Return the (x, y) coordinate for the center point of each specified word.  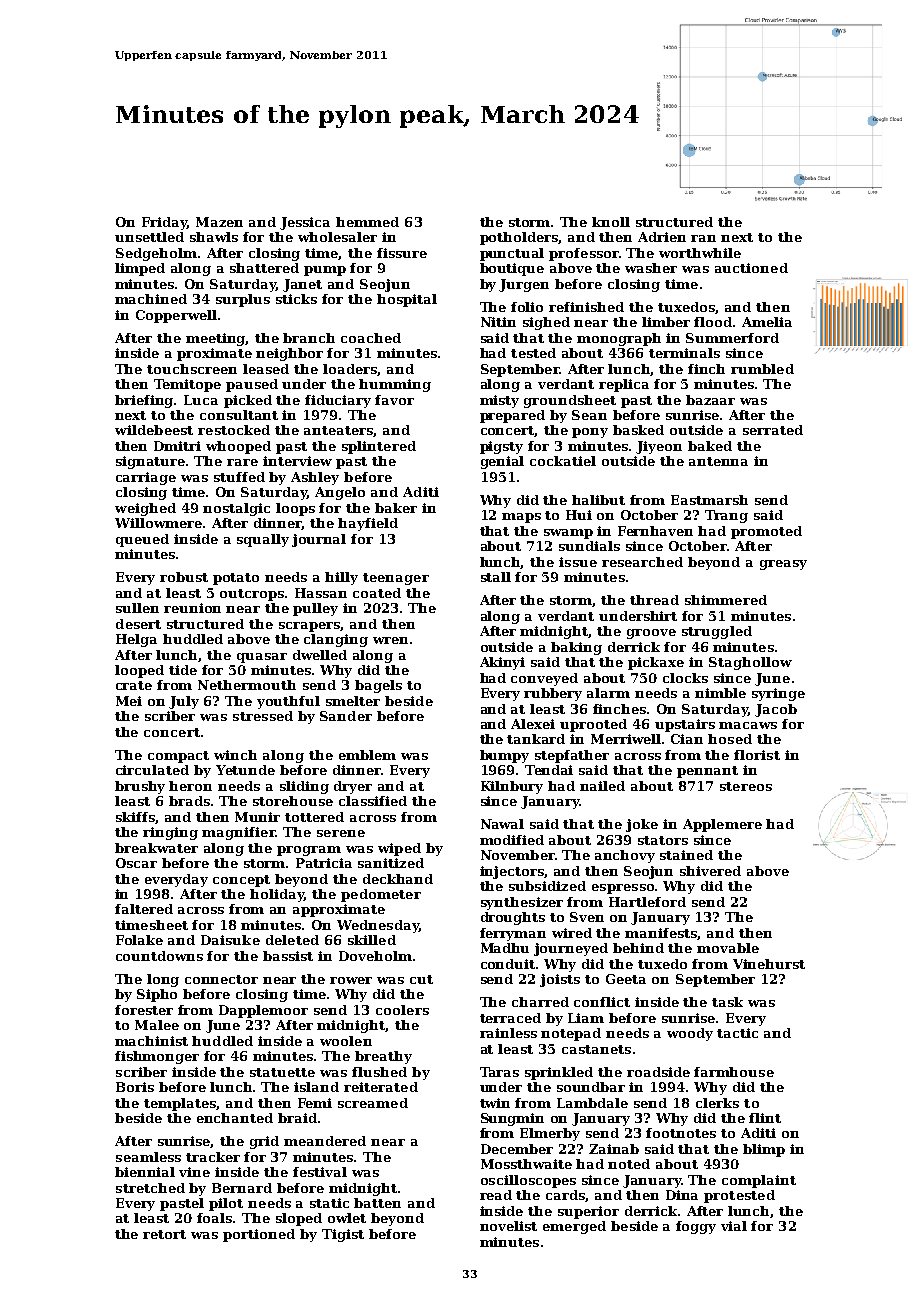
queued (142, 540)
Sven (587, 917)
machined (151, 299)
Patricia (324, 863)
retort (164, 1234)
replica (624, 385)
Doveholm (375, 956)
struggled (717, 632)
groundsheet (570, 401)
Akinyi (502, 663)
